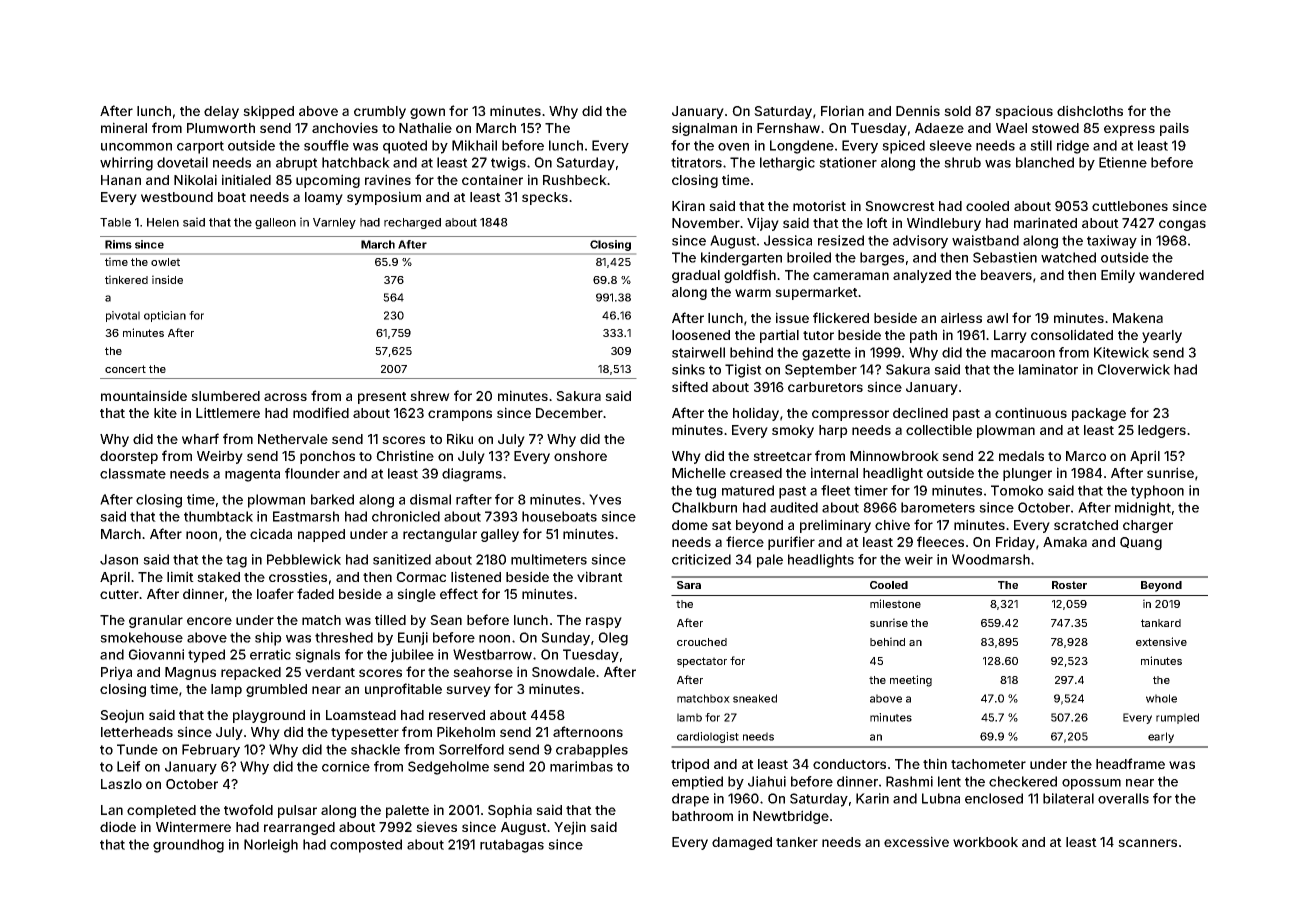 Image resolution: width=1308 pixels, height=924 pixels. What do you see at coordinates (706, 223) in the page?
I see `November` at bounding box center [706, 223].
